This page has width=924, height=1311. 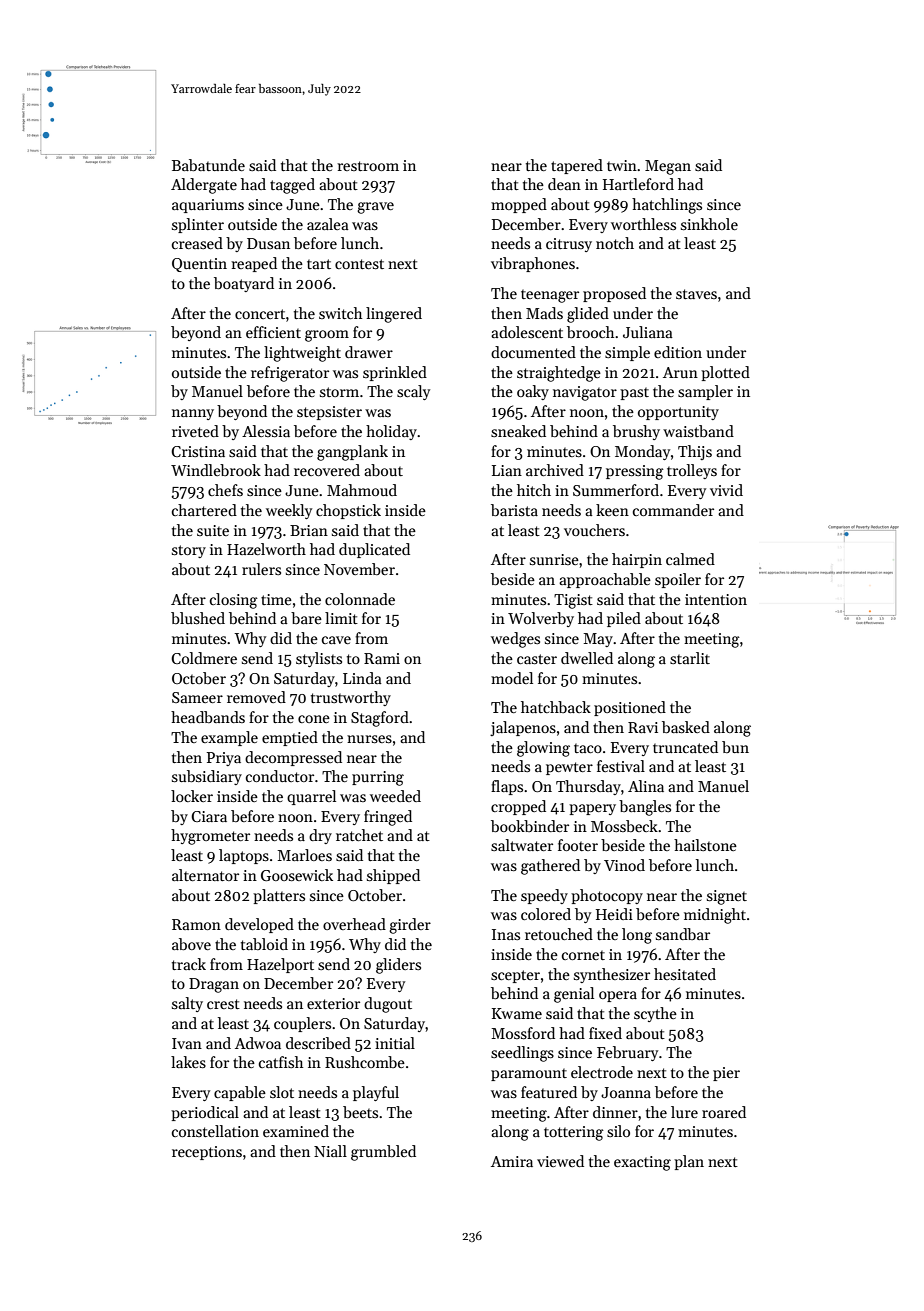 I want to click on blushed, so click(x=198, y=618).
